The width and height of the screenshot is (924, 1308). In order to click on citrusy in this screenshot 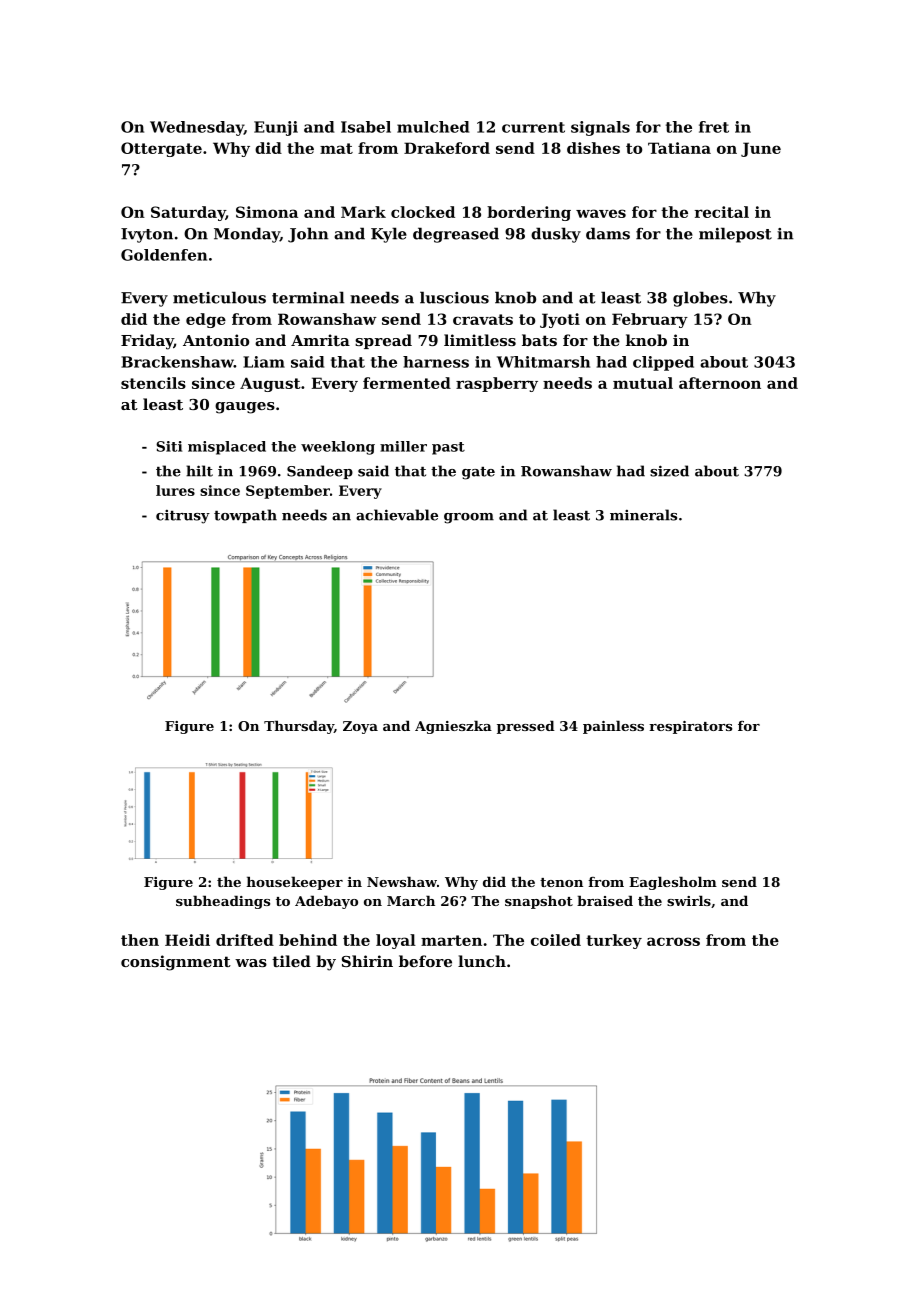, I will do `click(183, 517)`.
